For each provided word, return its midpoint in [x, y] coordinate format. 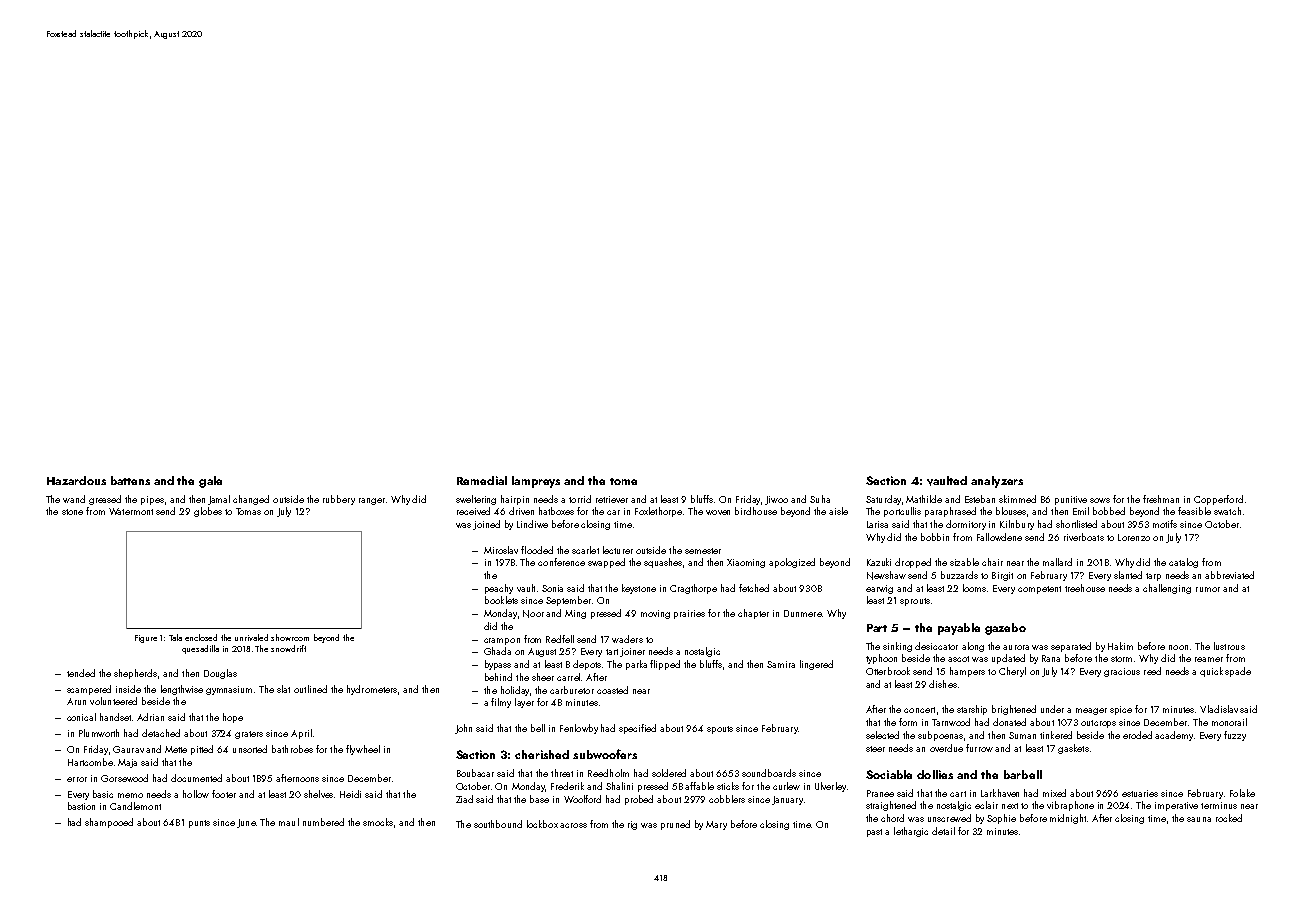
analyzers [997, 482]
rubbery [339, 500]
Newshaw [886, 575]
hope [233, 718]
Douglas [220, 674]
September [568, 601]
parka [636, 665]
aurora [1016, 647]
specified [637, 729]
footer [224, 794]
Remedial [482, 480]
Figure [146, 639]
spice [1121, 710]
